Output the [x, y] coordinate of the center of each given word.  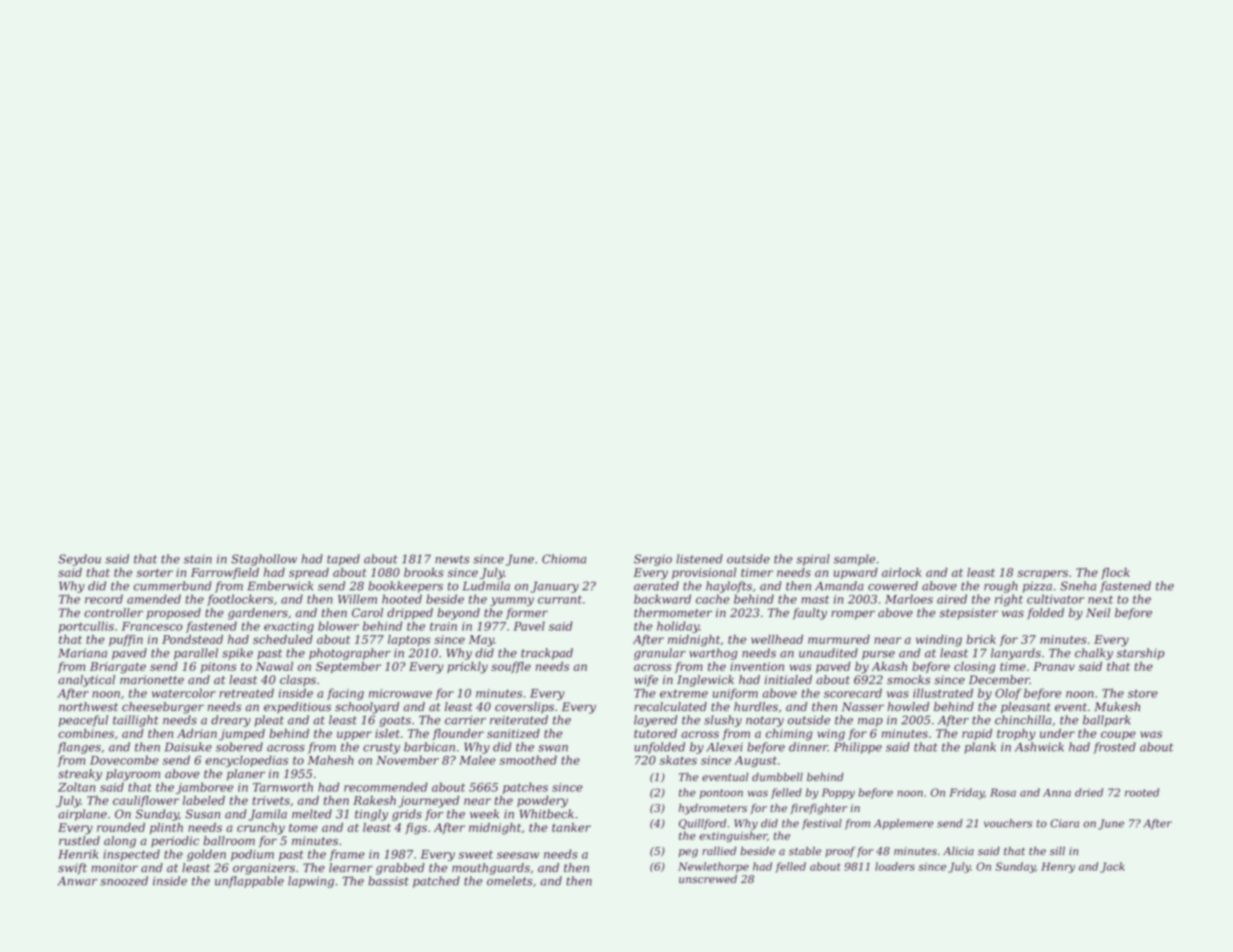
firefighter [818, 809]
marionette [152, 680]
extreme [684, 693]
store [1143, 693]
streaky [80, 775]
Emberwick [280, 586]
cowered [893, 586]
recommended [386, 787]
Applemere [904, 824]
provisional [704, 573]
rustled [79, 841]
